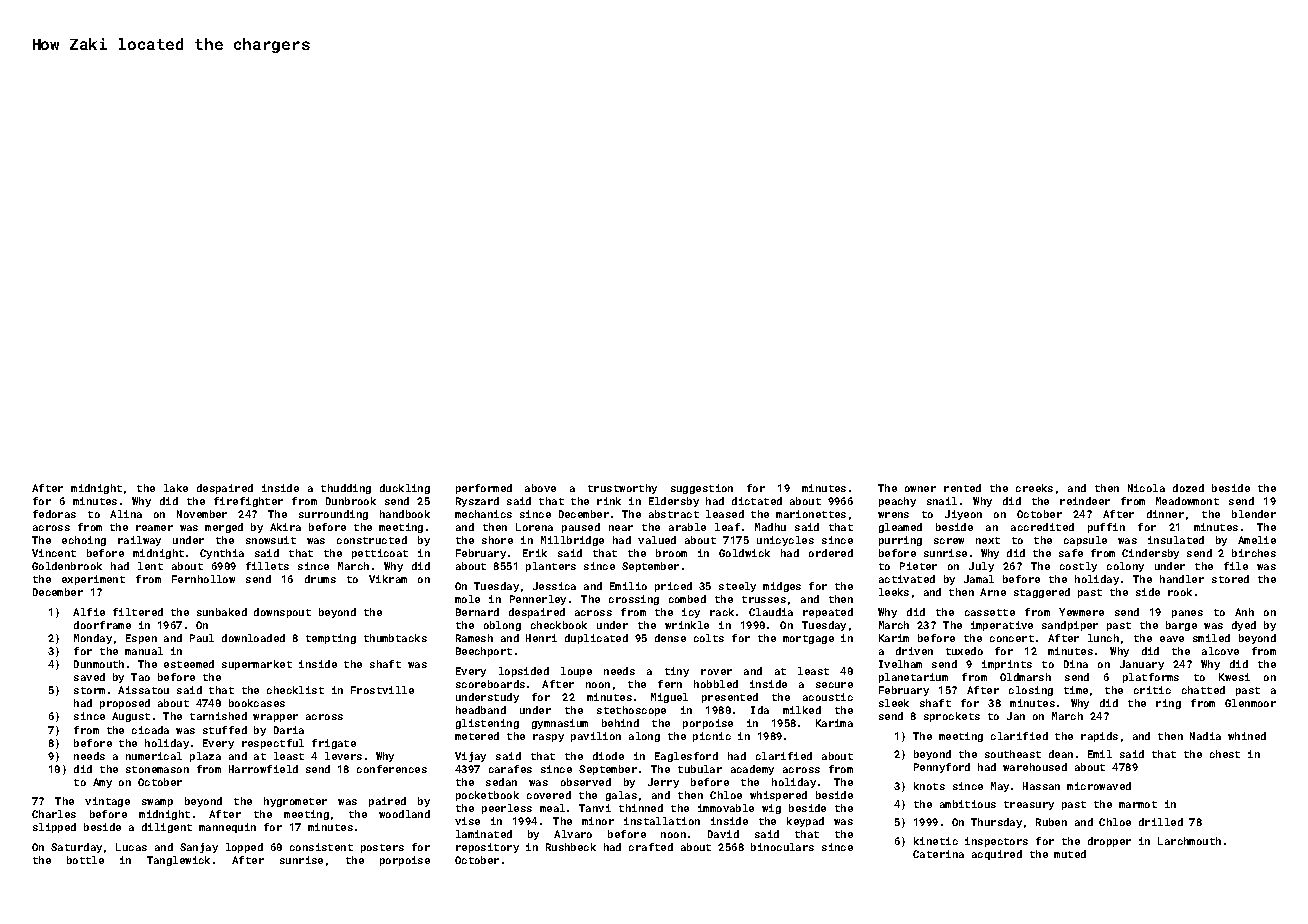  Describe the element at coordinates (831, 553) in the screenshot. I see `ordered` at that location.
